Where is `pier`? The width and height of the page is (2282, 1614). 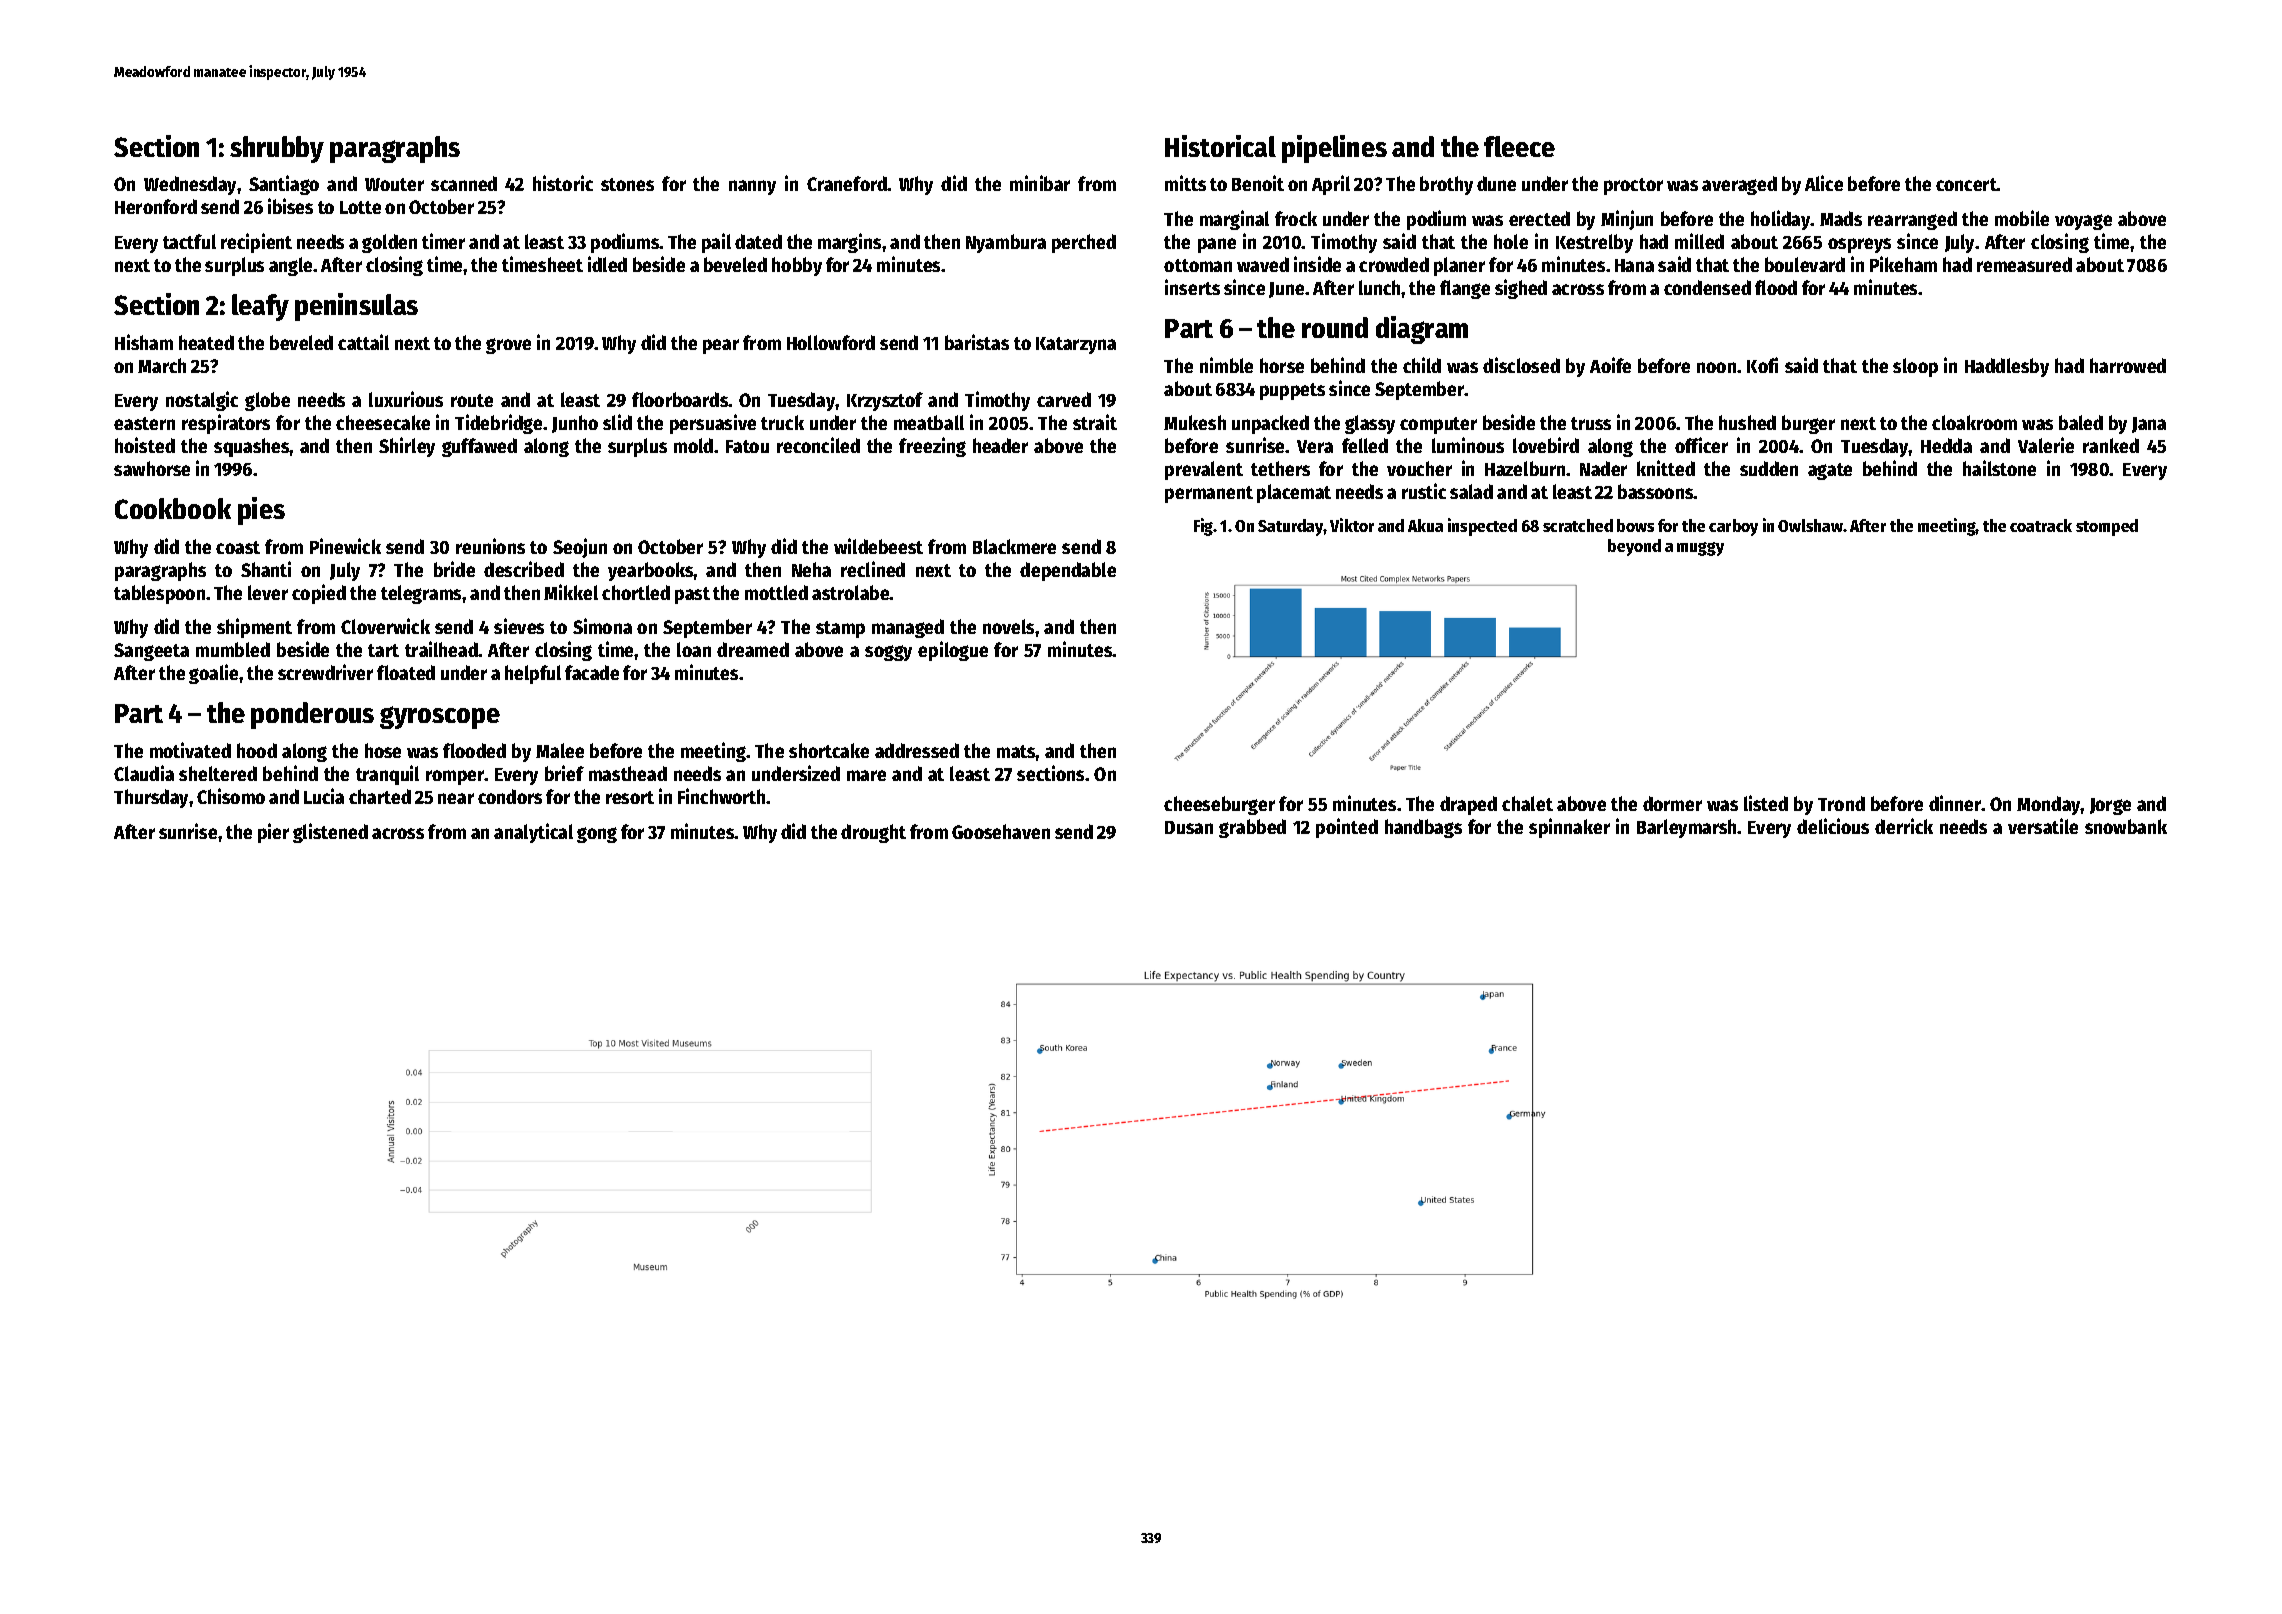 pier is located at coordinates (273, 833).
